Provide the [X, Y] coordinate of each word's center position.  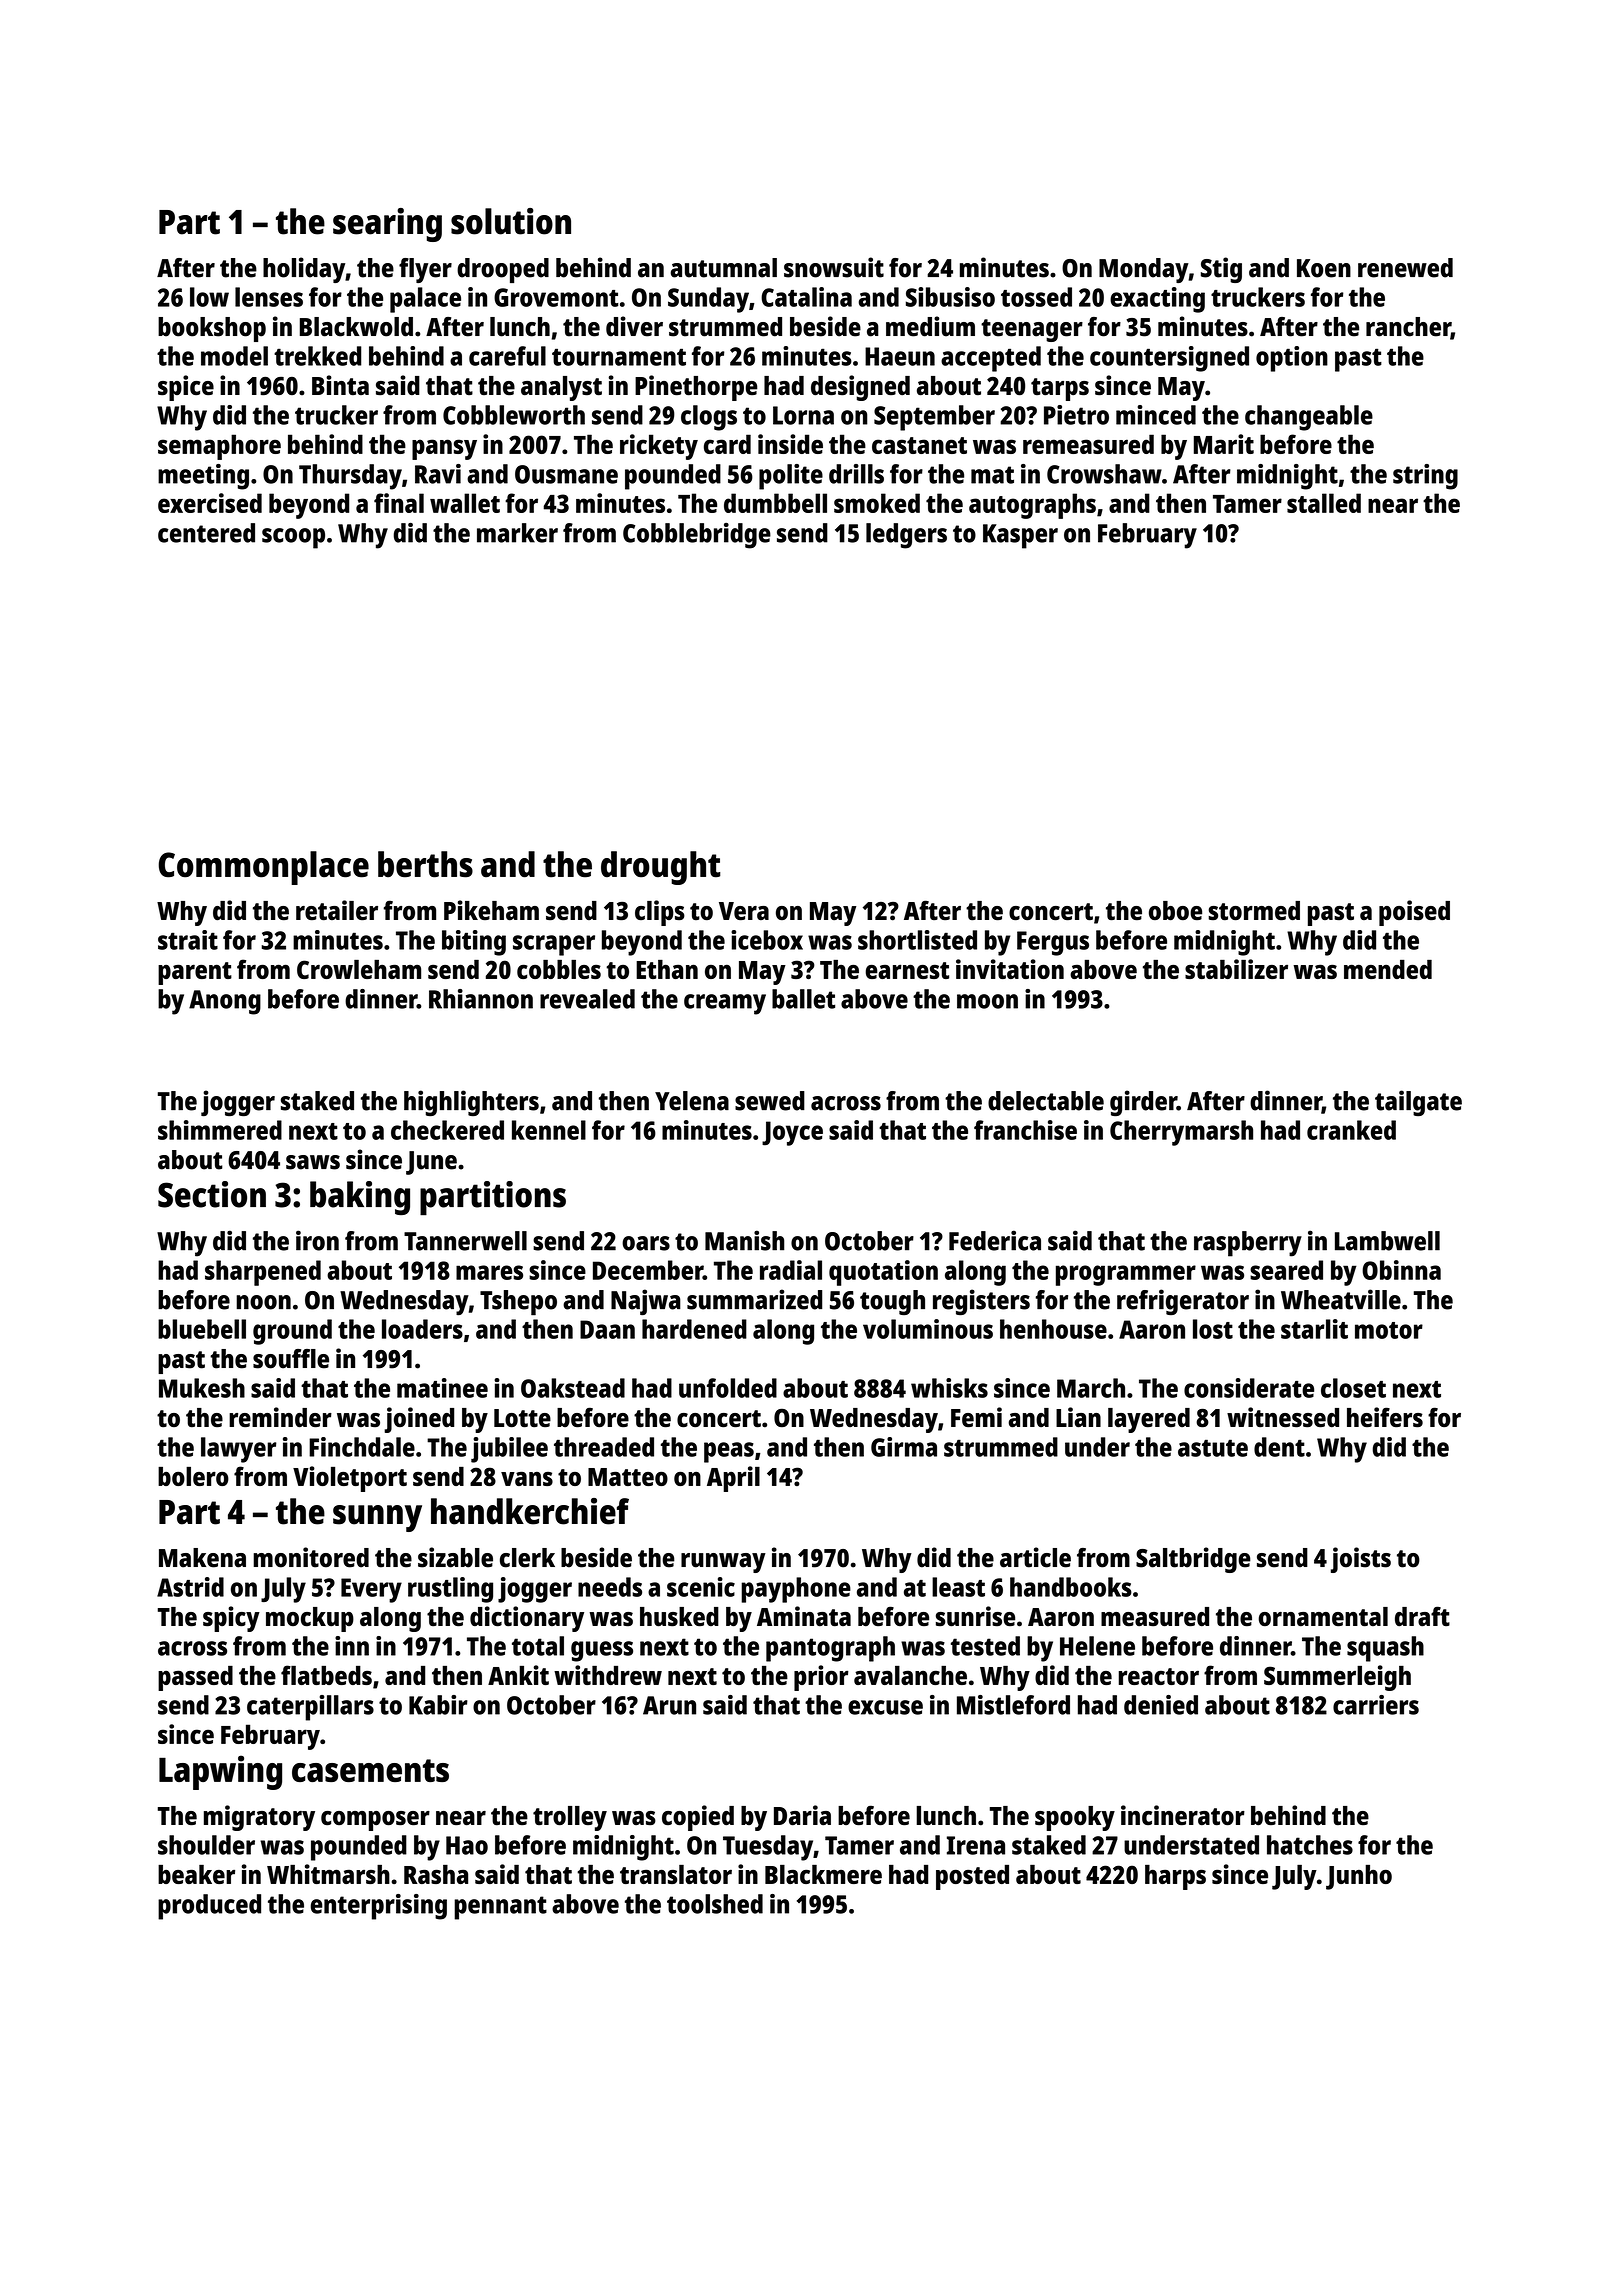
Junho [1359, 1877]
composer [375, 1821]
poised [1414, 913]
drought [660, 868]
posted [972, 1877]
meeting [203, 477]
